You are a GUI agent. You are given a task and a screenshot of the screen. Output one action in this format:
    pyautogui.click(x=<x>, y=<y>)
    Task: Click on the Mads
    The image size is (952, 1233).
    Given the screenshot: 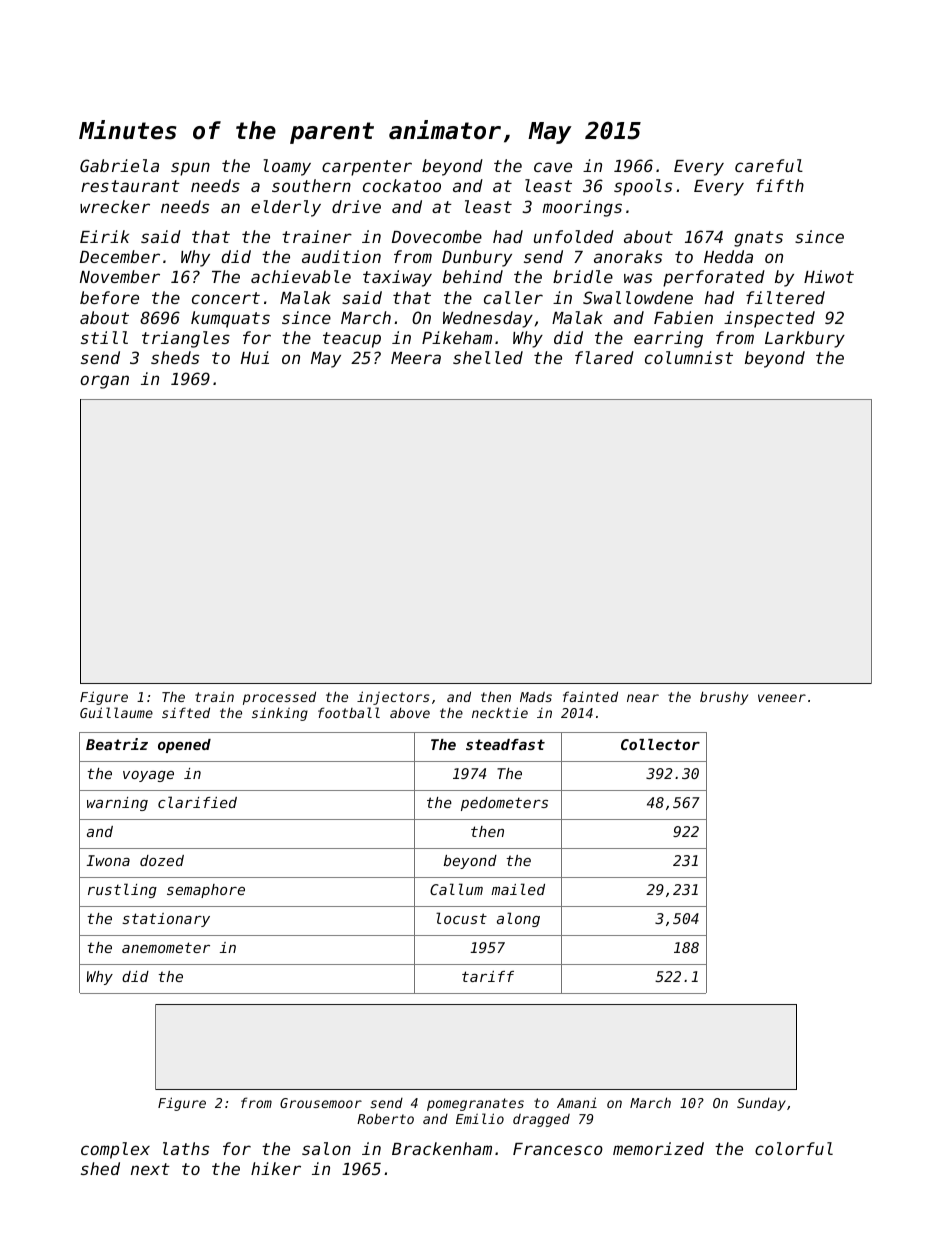 What is the action you would take?
    pyautogui.click(x=536, y=697)
